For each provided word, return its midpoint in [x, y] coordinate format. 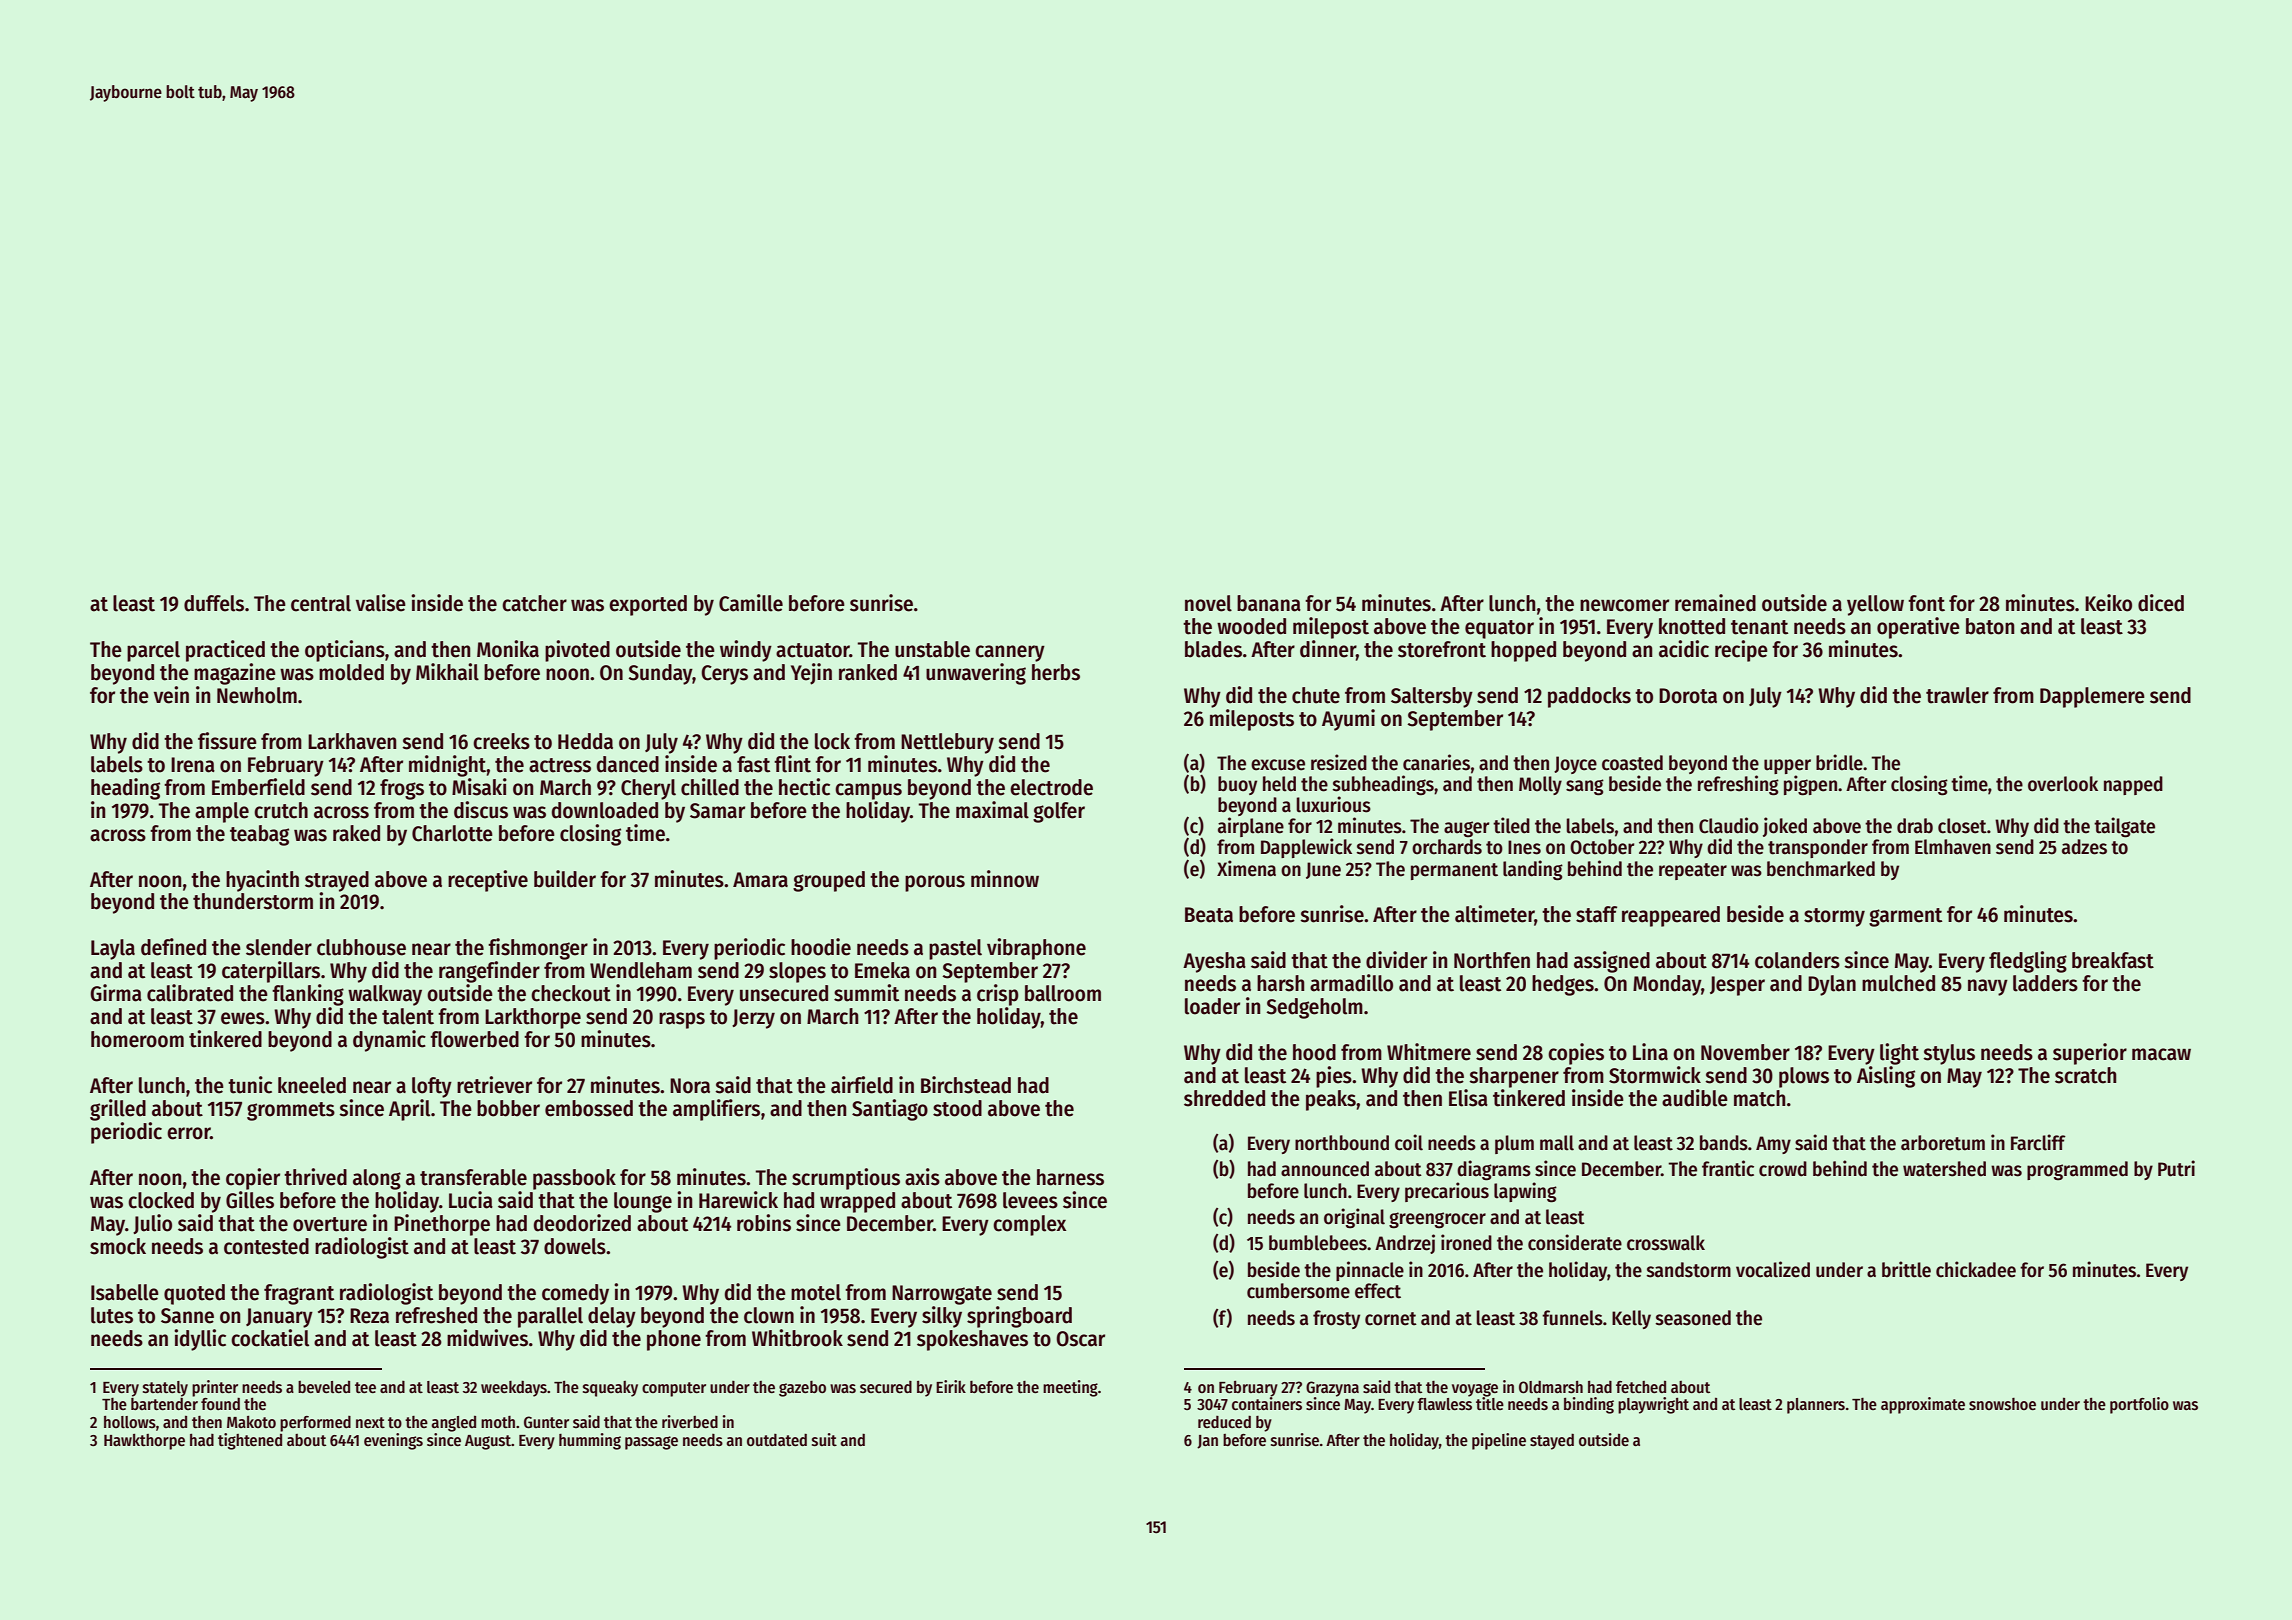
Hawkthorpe [144, 1442]
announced [1325, 1169]
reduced [1224, 1421]
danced [628, 764]
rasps [682, 1020]
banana [1269, 603]
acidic [1684, 649]
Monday [1667, 985]
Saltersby [1432, 697]
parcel [153, 651]
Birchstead [966, 1085]
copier [253, 1179]
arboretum [1943, 1143]
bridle [1839, 762]
